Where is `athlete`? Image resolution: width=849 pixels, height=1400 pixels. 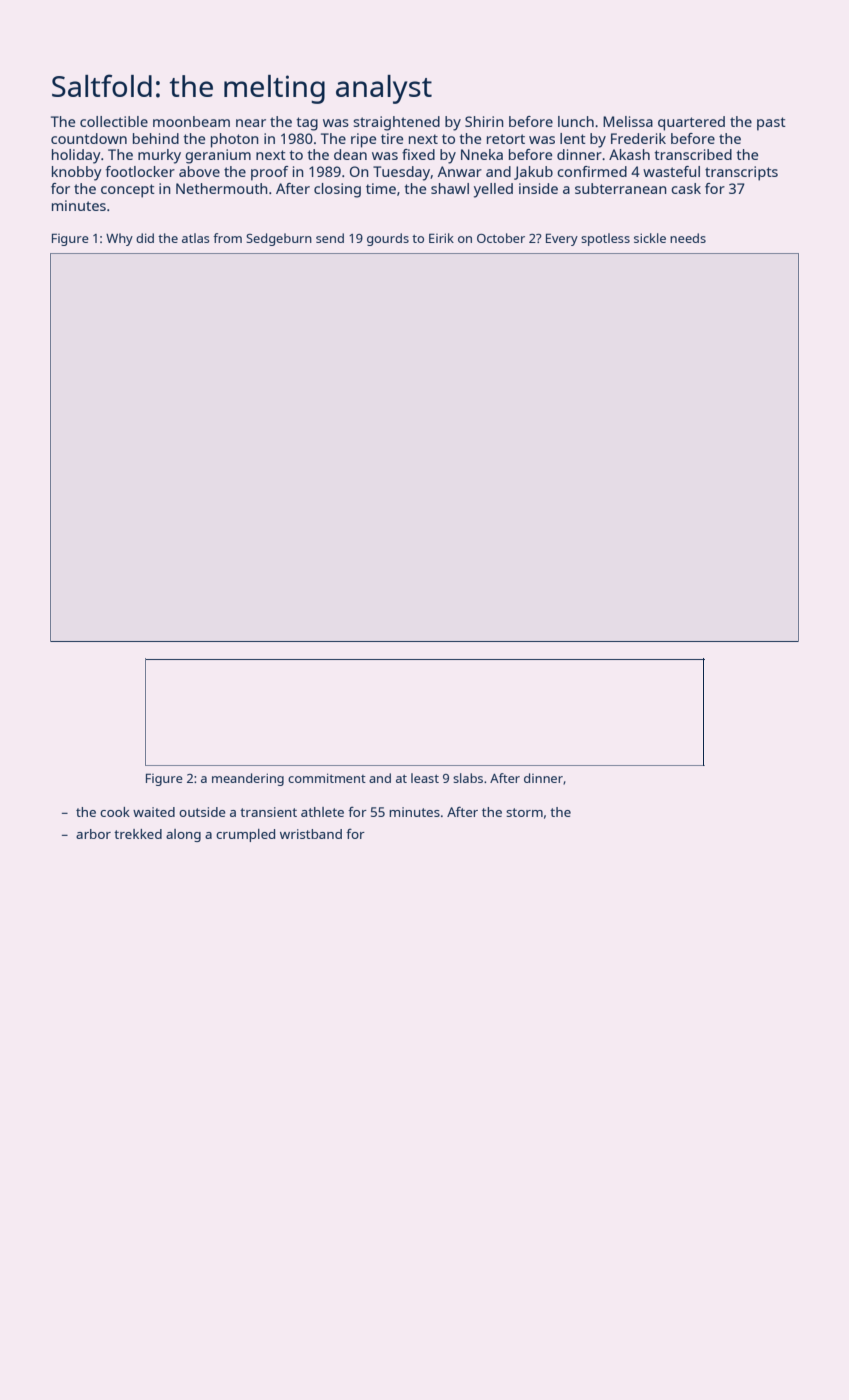
athlete is located at coordinates (322, 812).
